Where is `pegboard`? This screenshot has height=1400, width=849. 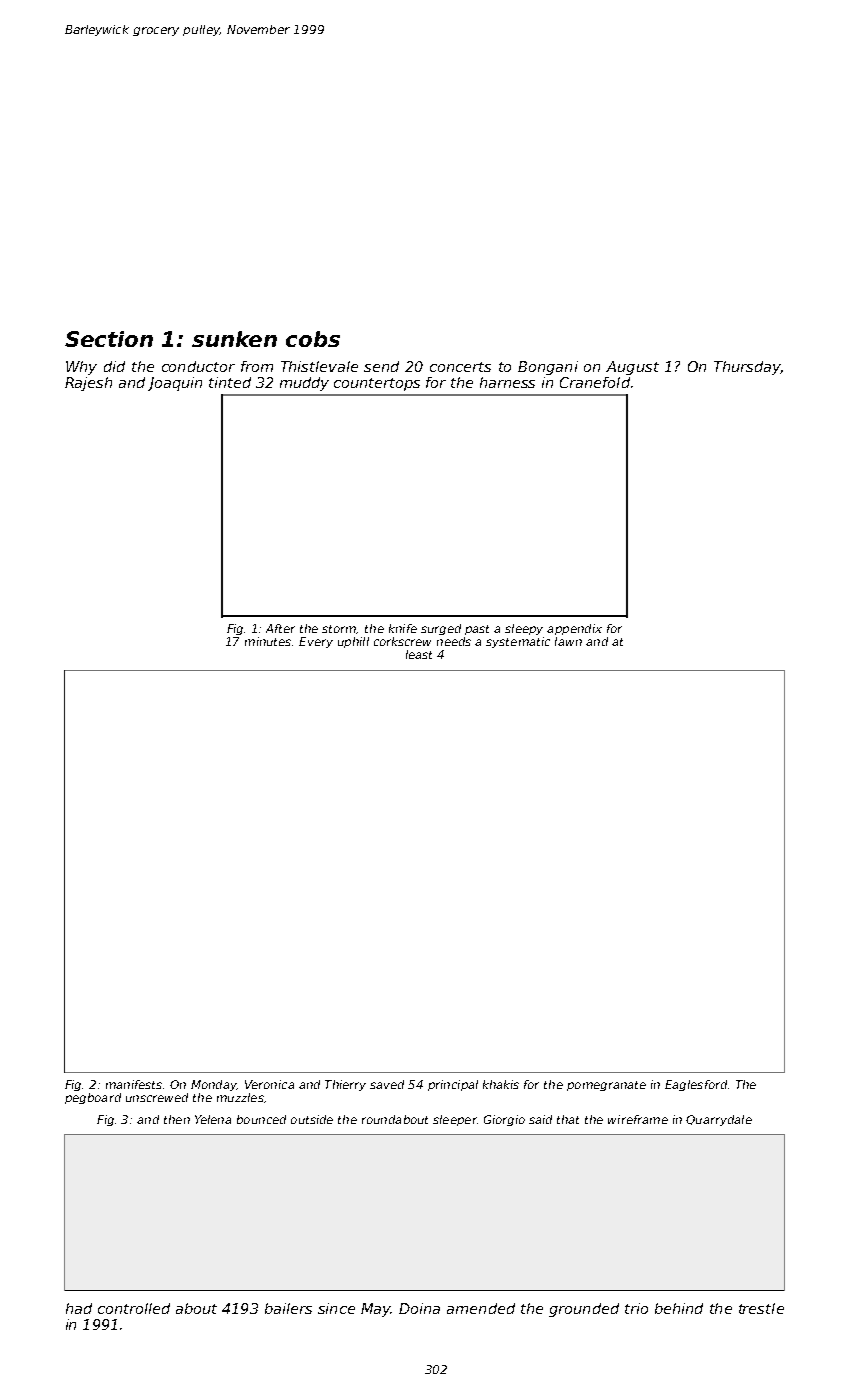 pegboard is located at coordinates (93, 1098).
